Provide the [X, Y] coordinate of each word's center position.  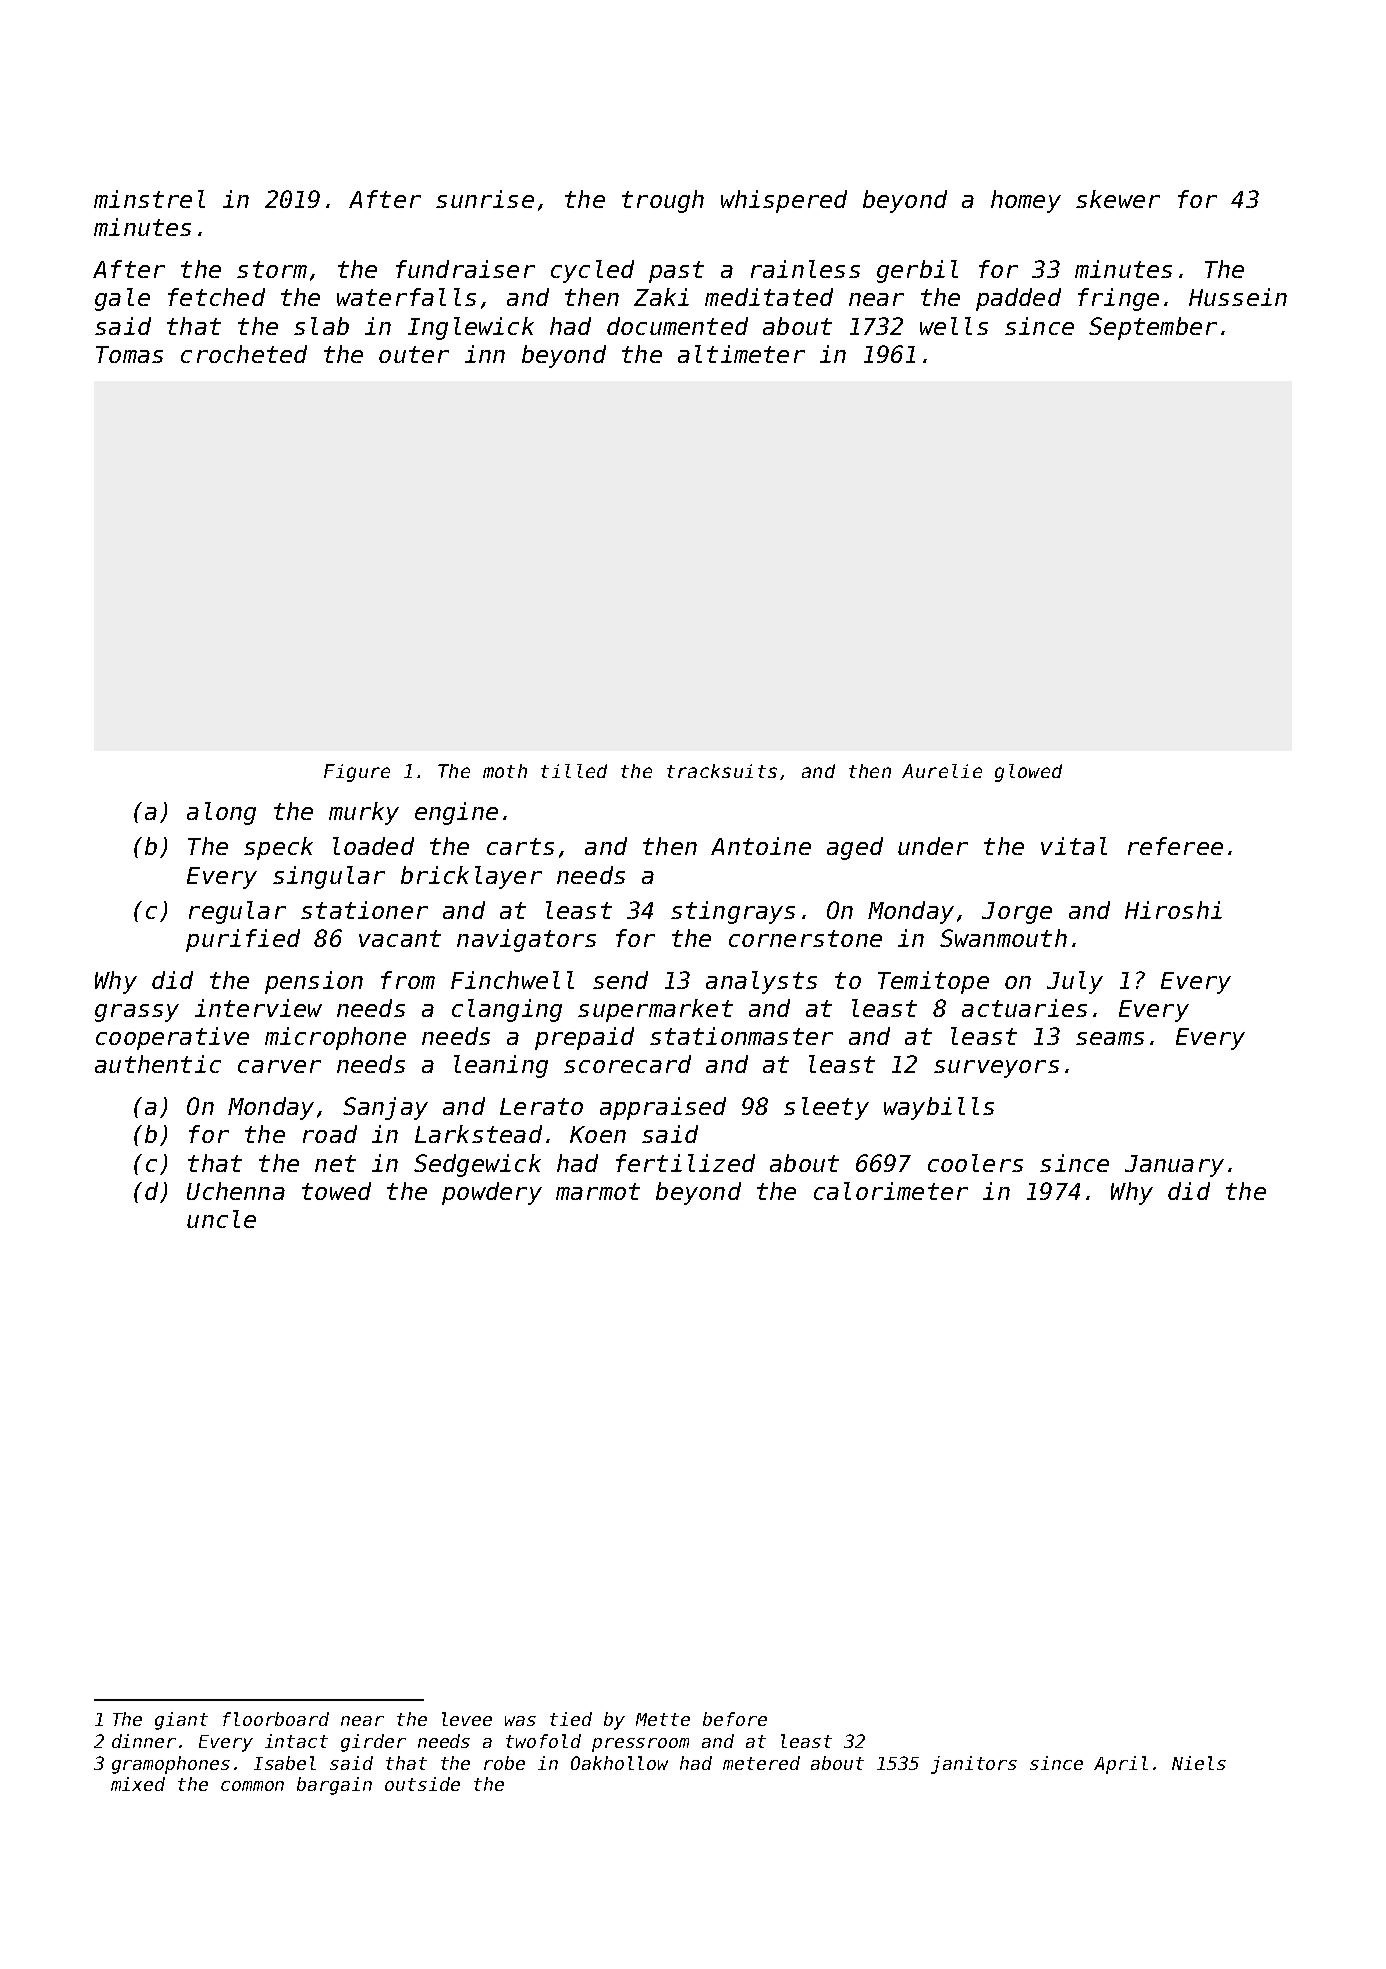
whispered [784, 201]
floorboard [276, 1719]
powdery [492, 1193]
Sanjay [385, 1108]
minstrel [149, 199]
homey [1026, 201]
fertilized [685, 1163]
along [221, 813]
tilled [574, 771]
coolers [975, 1163]
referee [1175, 846]
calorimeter [891, 1191]
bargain [334, 1786]
